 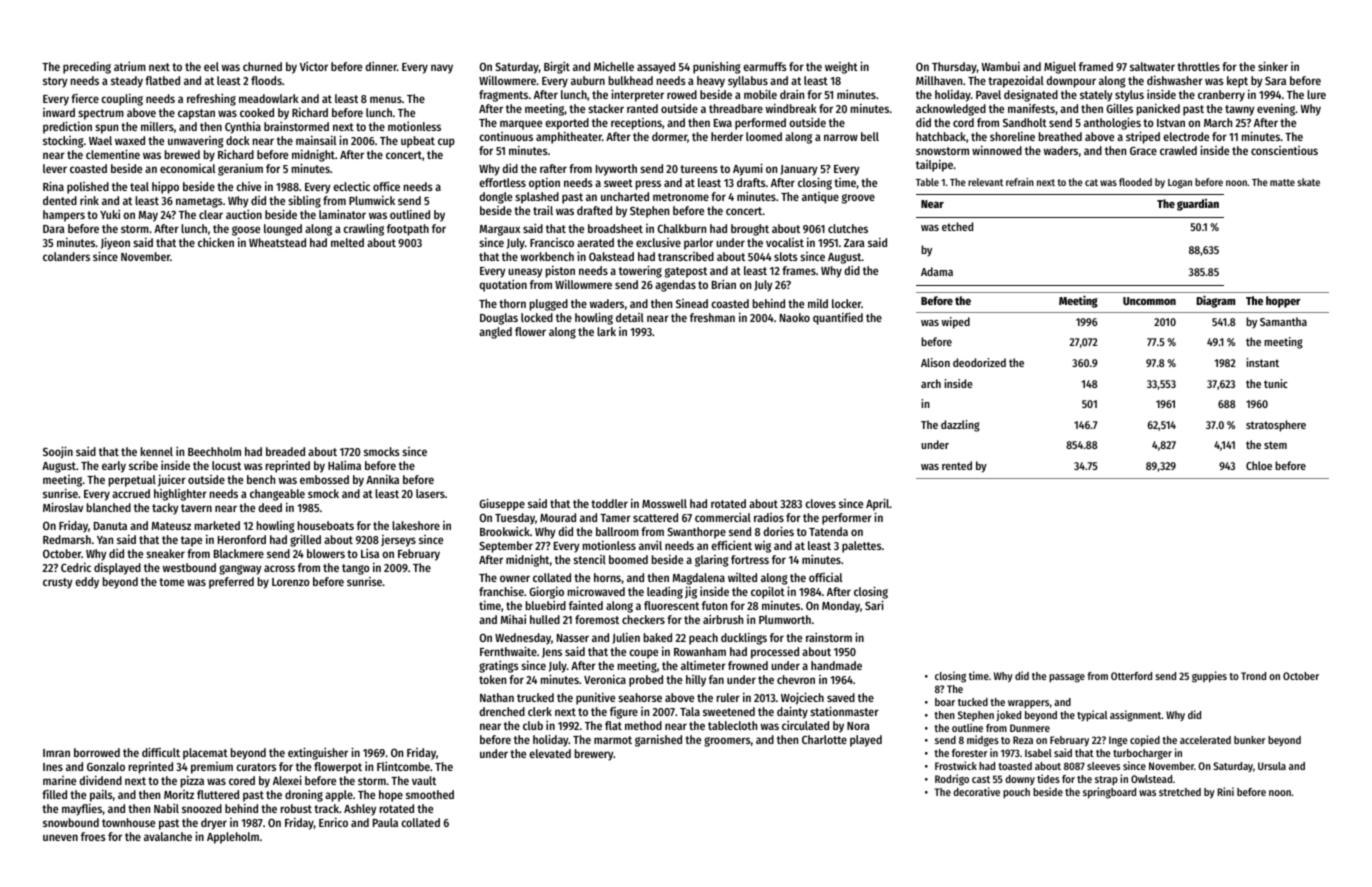 What do you see at coordinates (569, 137) in the image?
I see `amphitheater` at bounding box center [569, 137].
